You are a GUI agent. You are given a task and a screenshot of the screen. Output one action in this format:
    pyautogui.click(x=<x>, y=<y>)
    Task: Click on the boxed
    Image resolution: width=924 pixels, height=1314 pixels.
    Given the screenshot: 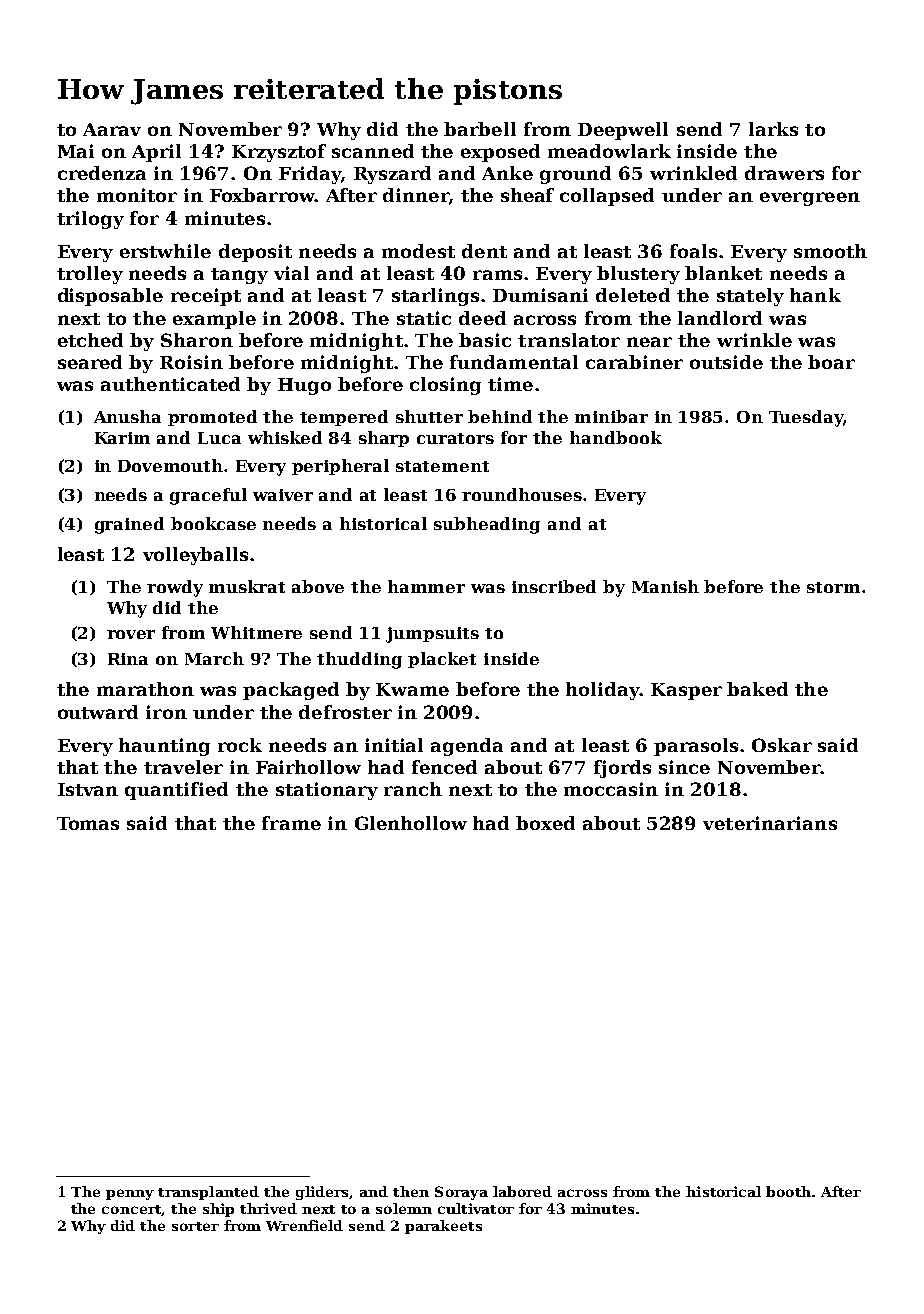 What is the action you would take?
    pyautogui.click(x=545, y=823)
